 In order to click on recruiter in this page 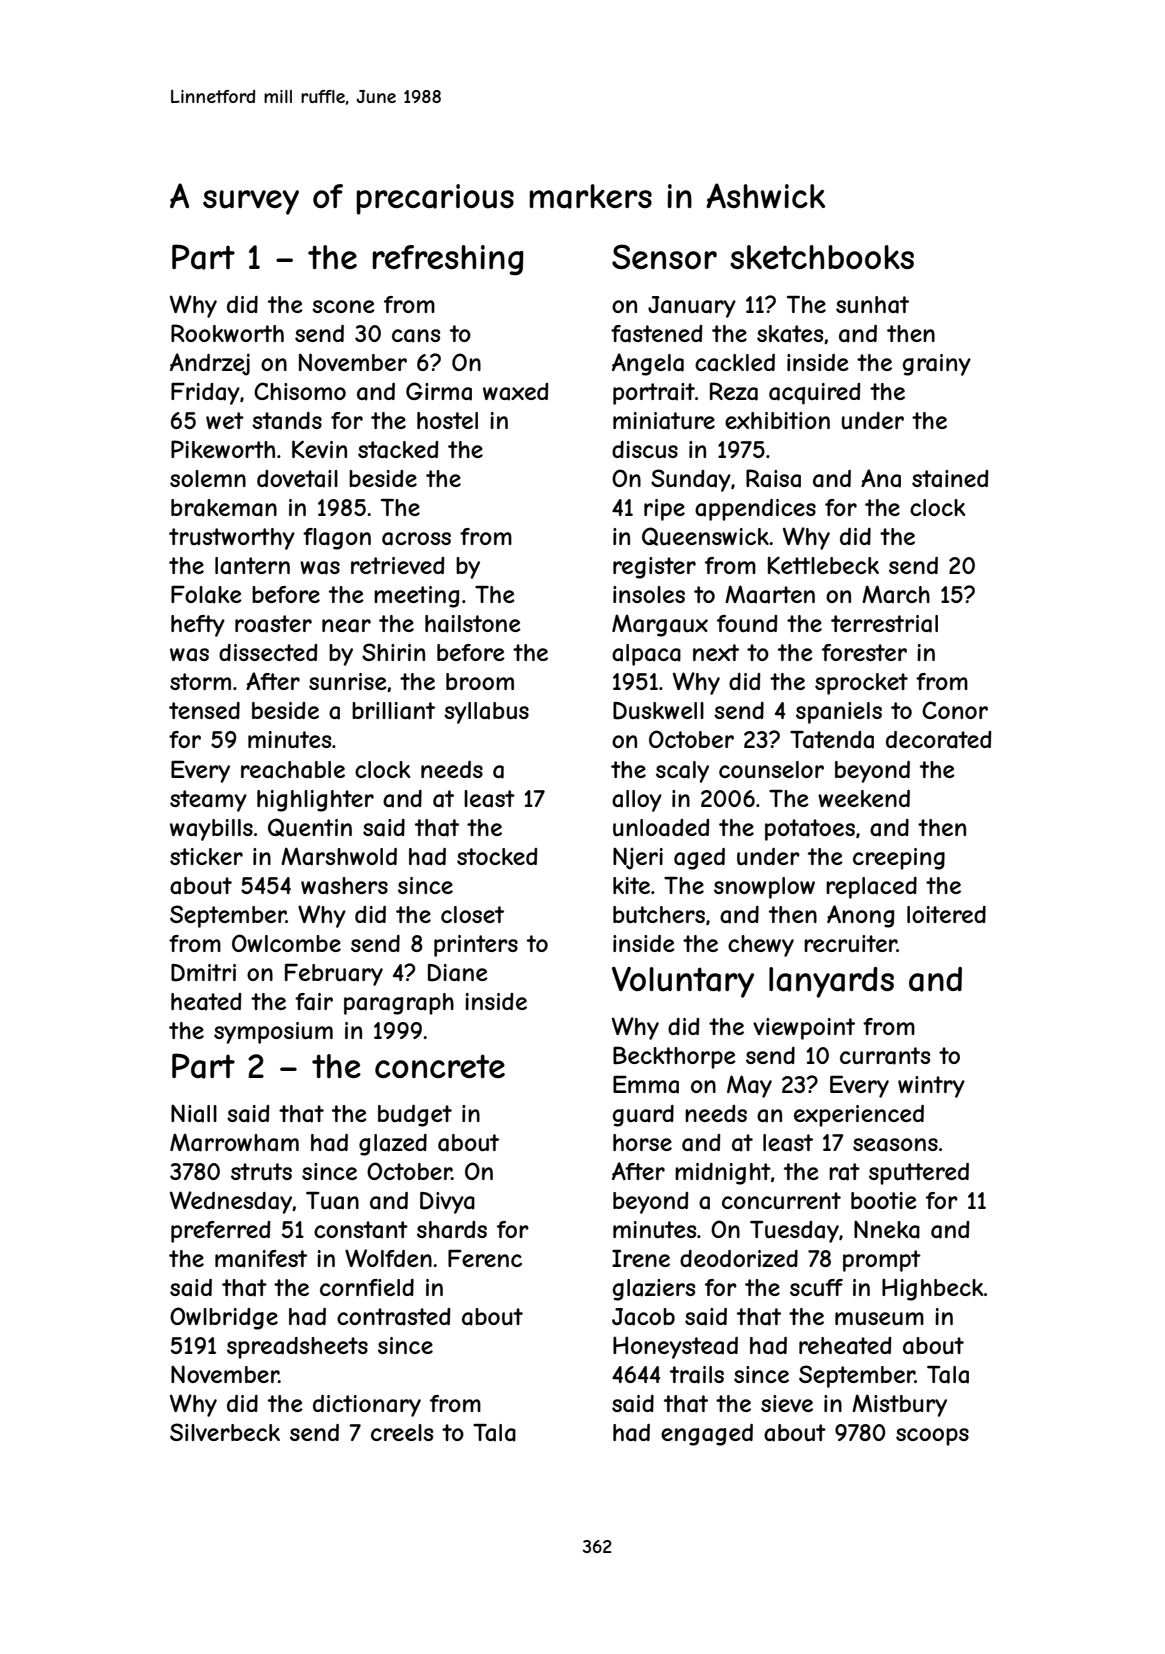, I will do `click(850, 943)`.
